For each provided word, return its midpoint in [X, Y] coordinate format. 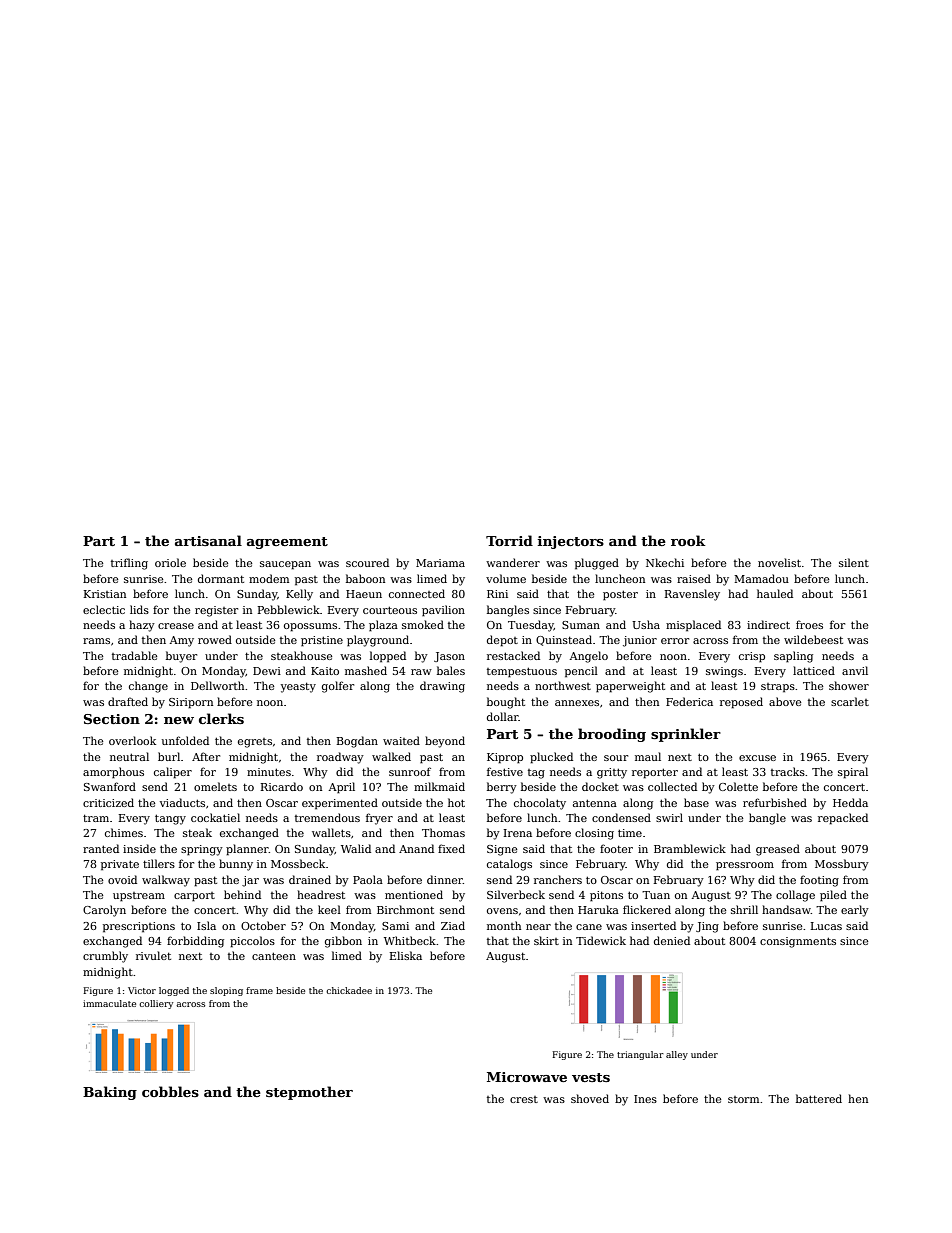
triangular [640, 1055]
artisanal [208, 540]
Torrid [509, 540]
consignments [798, 942]
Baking [110, 1093]
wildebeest [813, 639]
